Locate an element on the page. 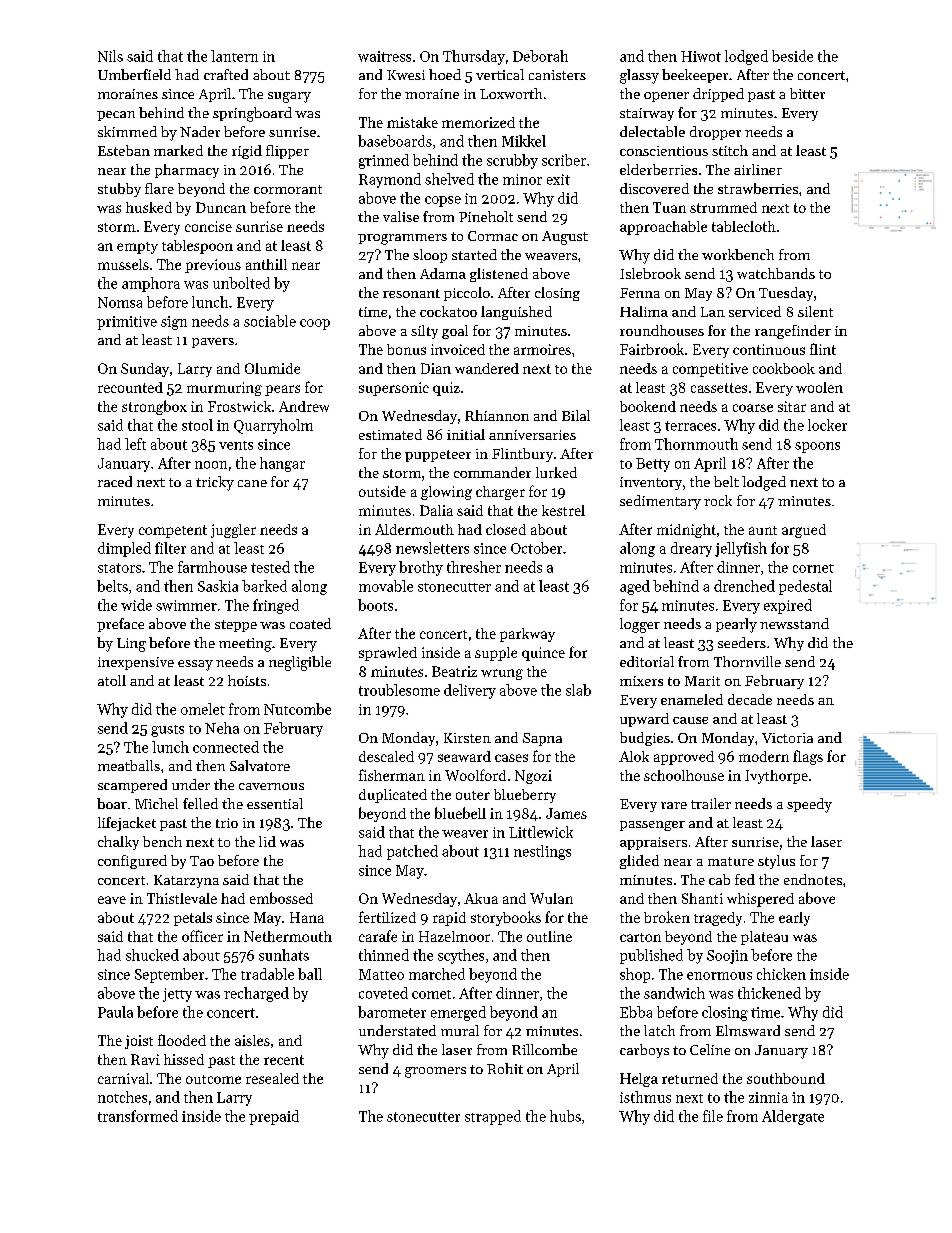 The image size is (952, 1233). negligible is located at coordinates (300, 663).
